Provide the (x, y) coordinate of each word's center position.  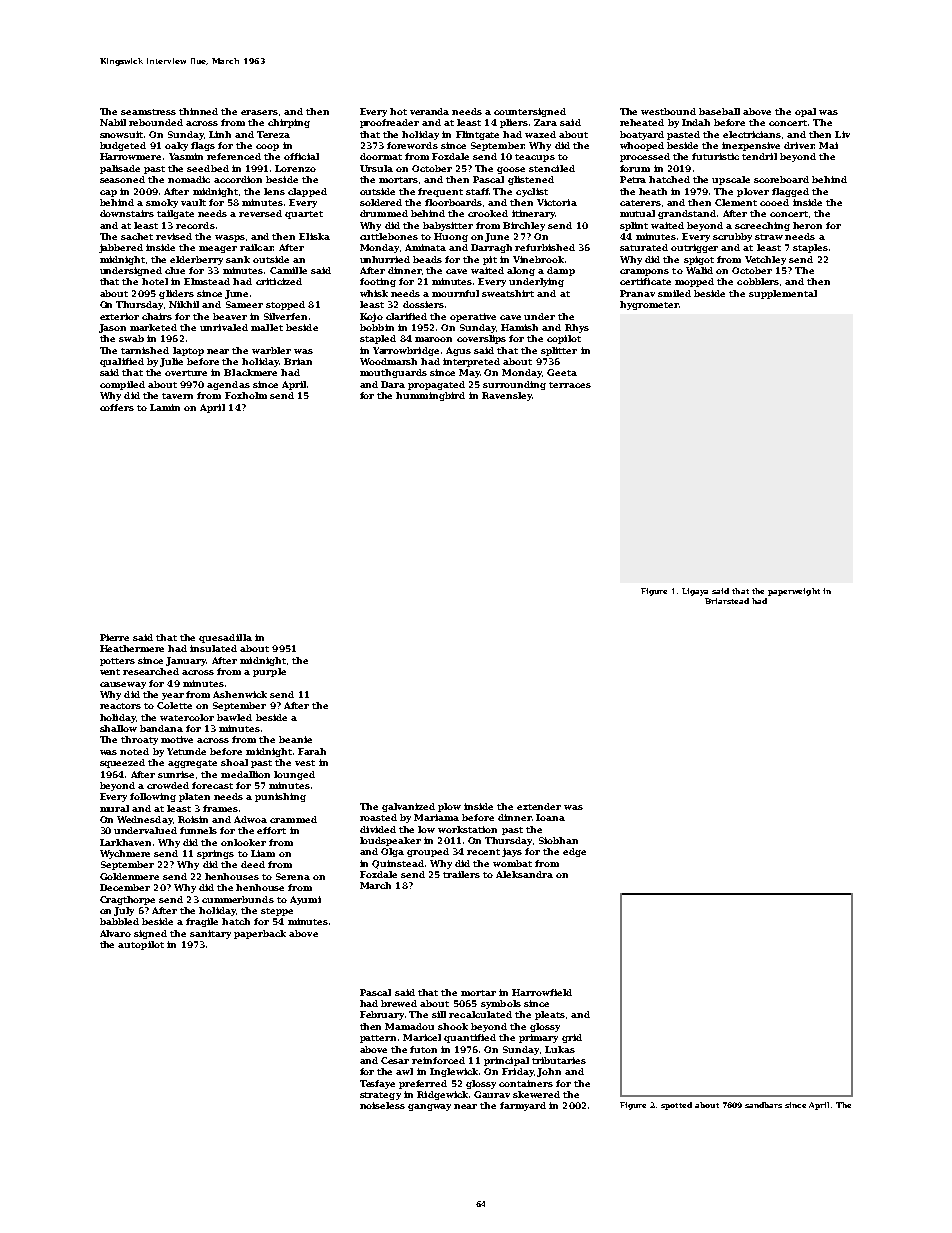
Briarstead (727, 601)
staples (810, 248)
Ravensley (507, 396)
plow (449, 807)
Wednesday (144, 820)
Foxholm (246, 395)
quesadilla (225, 638)
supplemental (783, 294)
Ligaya (695, 592)
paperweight (794, 592)
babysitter (448, 226)
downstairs (127, 213)
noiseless (382, 1105)
